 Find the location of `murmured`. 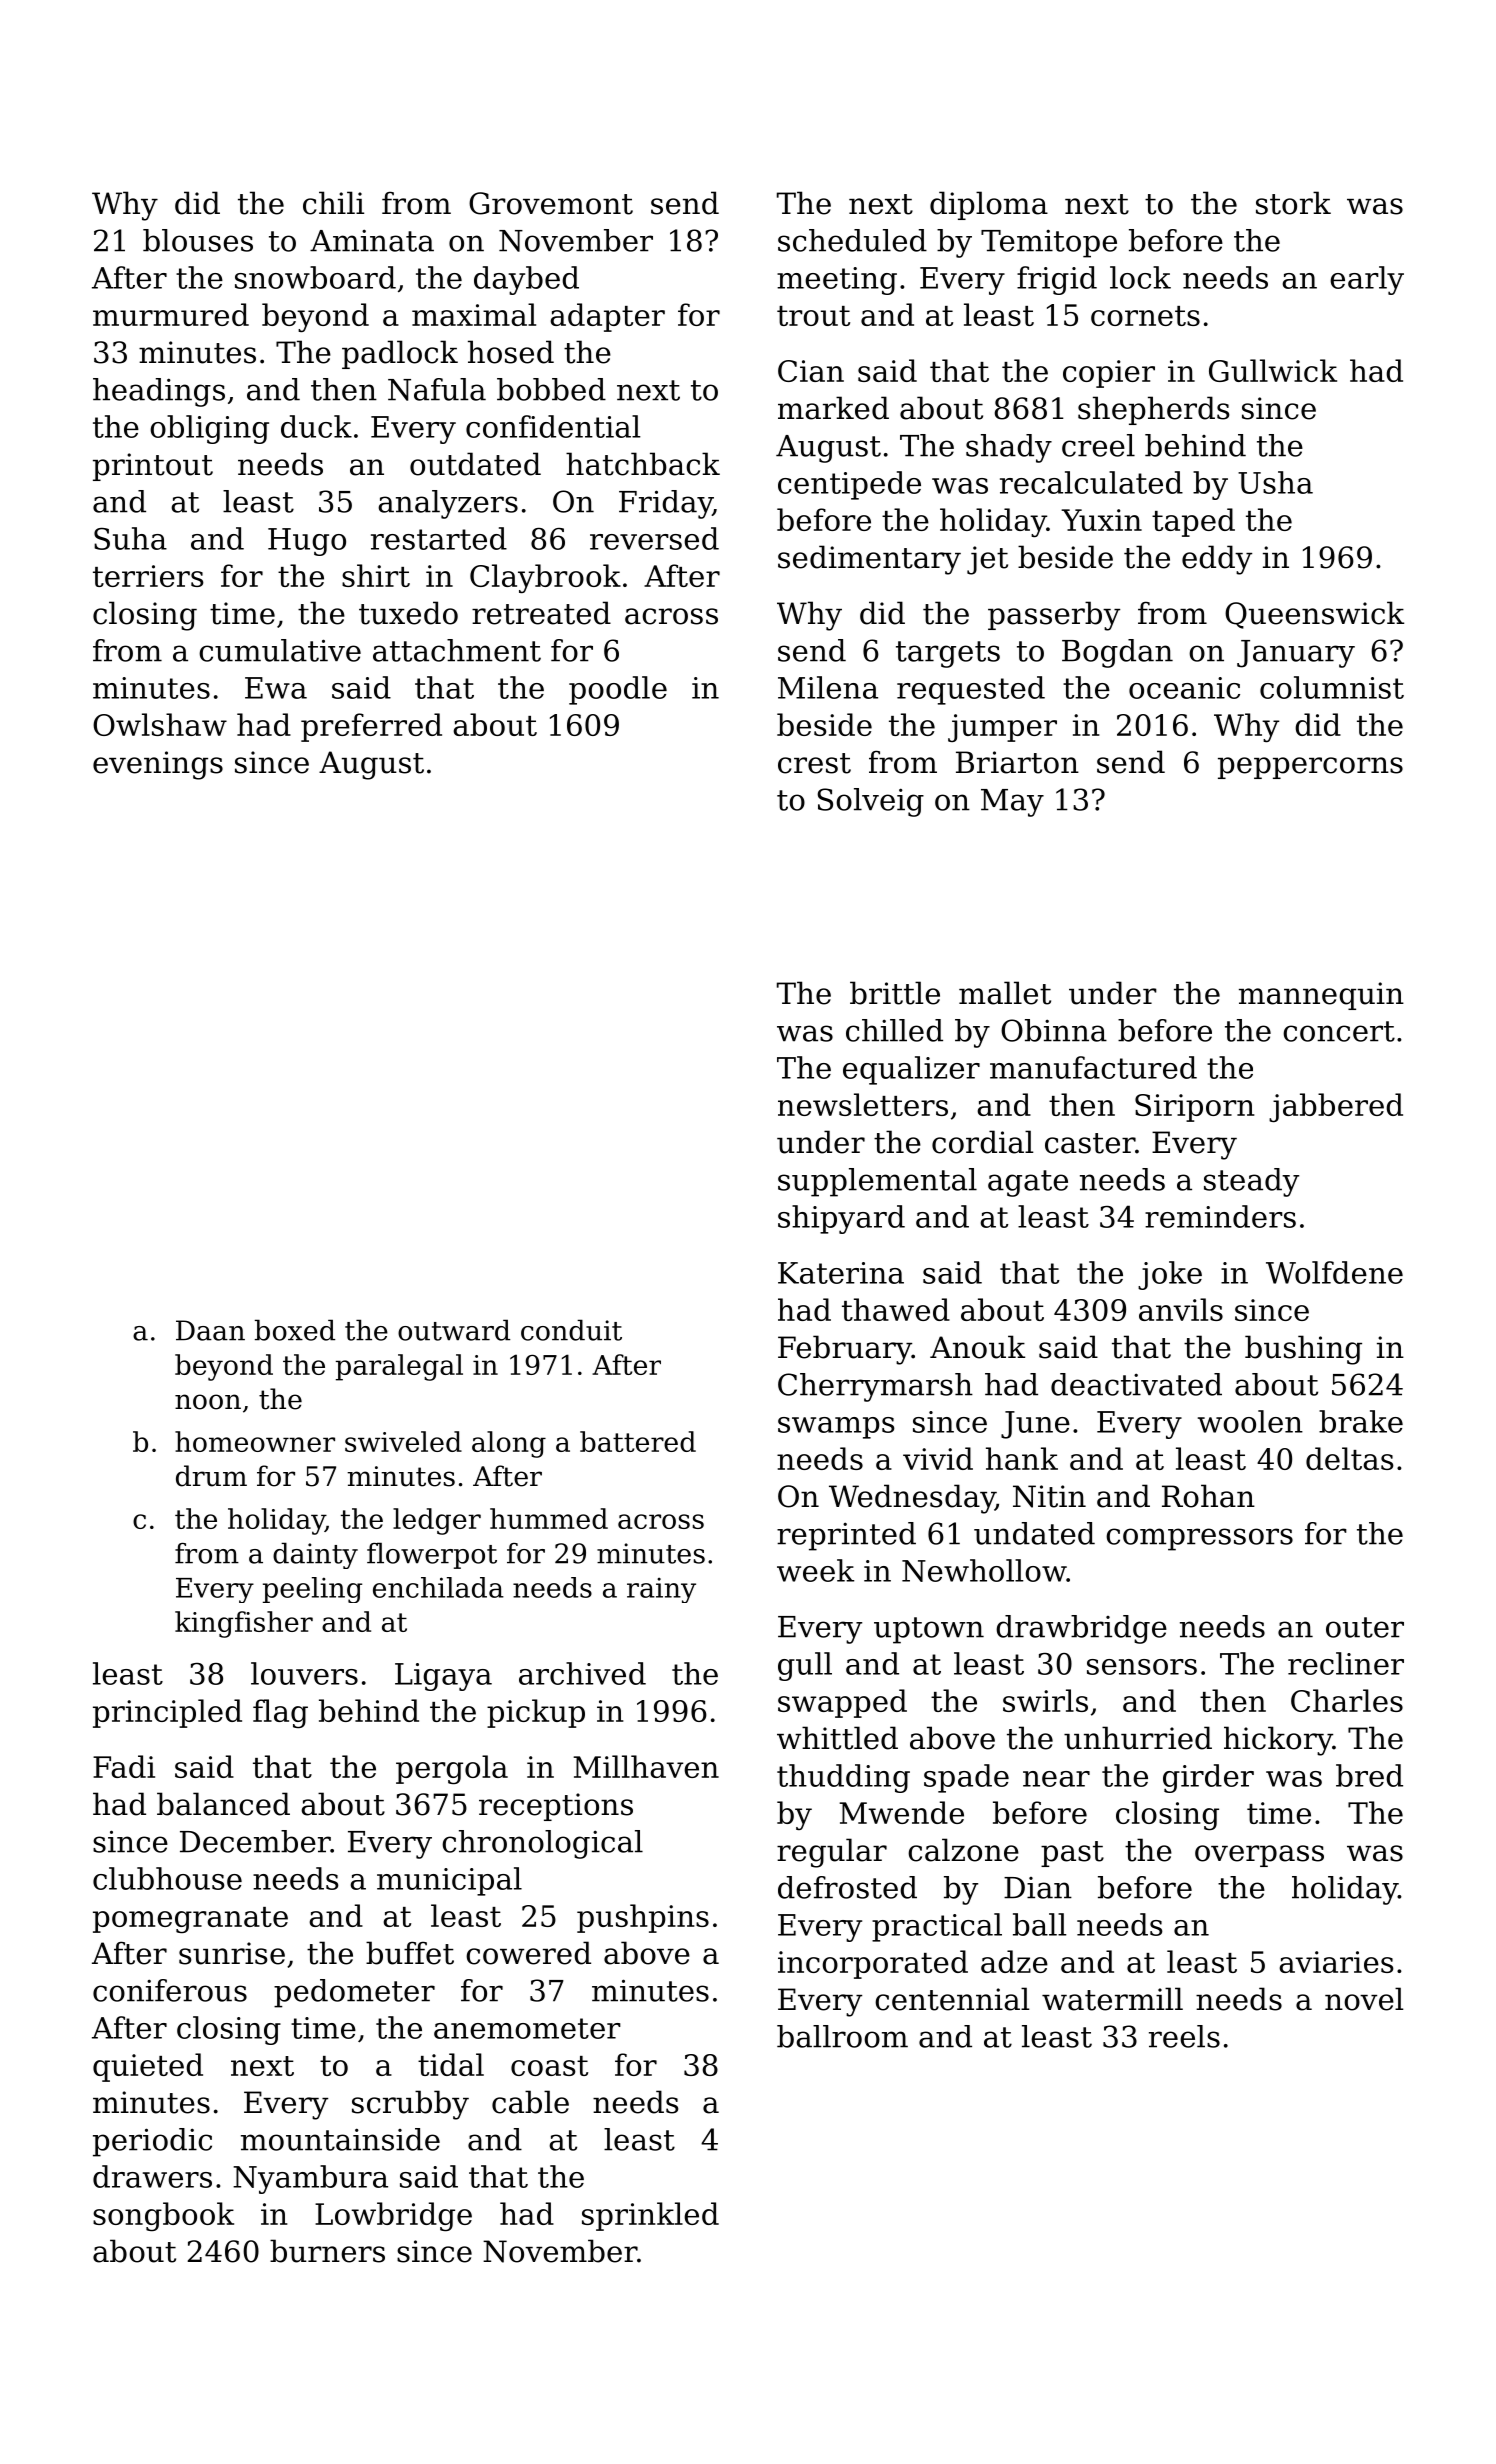

murmured is located at coordinates (171, 314).
